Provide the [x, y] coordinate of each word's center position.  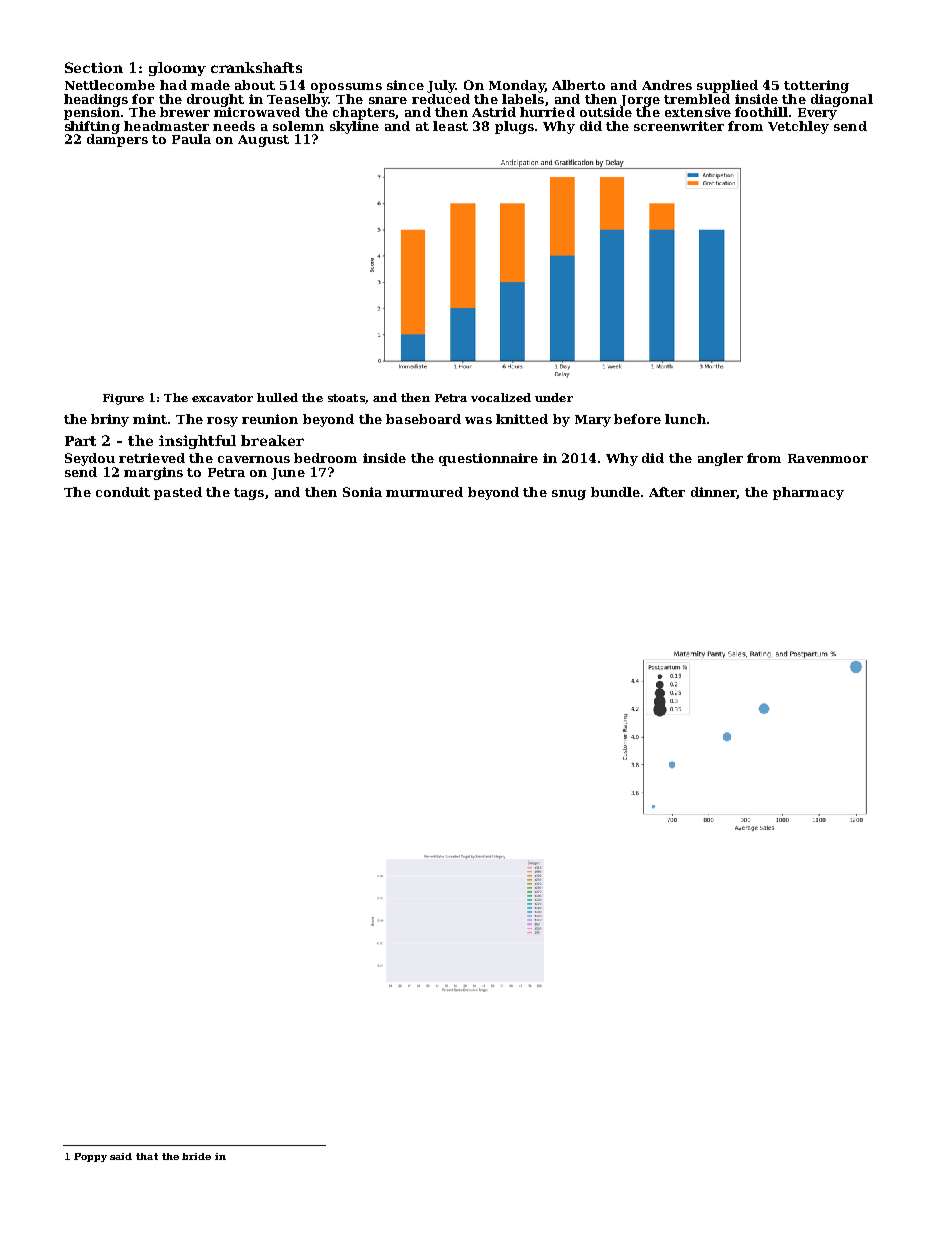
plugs [514, 127]
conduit [123, 492]
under [554, 397]
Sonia [362, 492]
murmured [424, 492]
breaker [272, 440]
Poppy [90, 1157]
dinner [714, 493]
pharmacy [808, 493]
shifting [92, 127]
